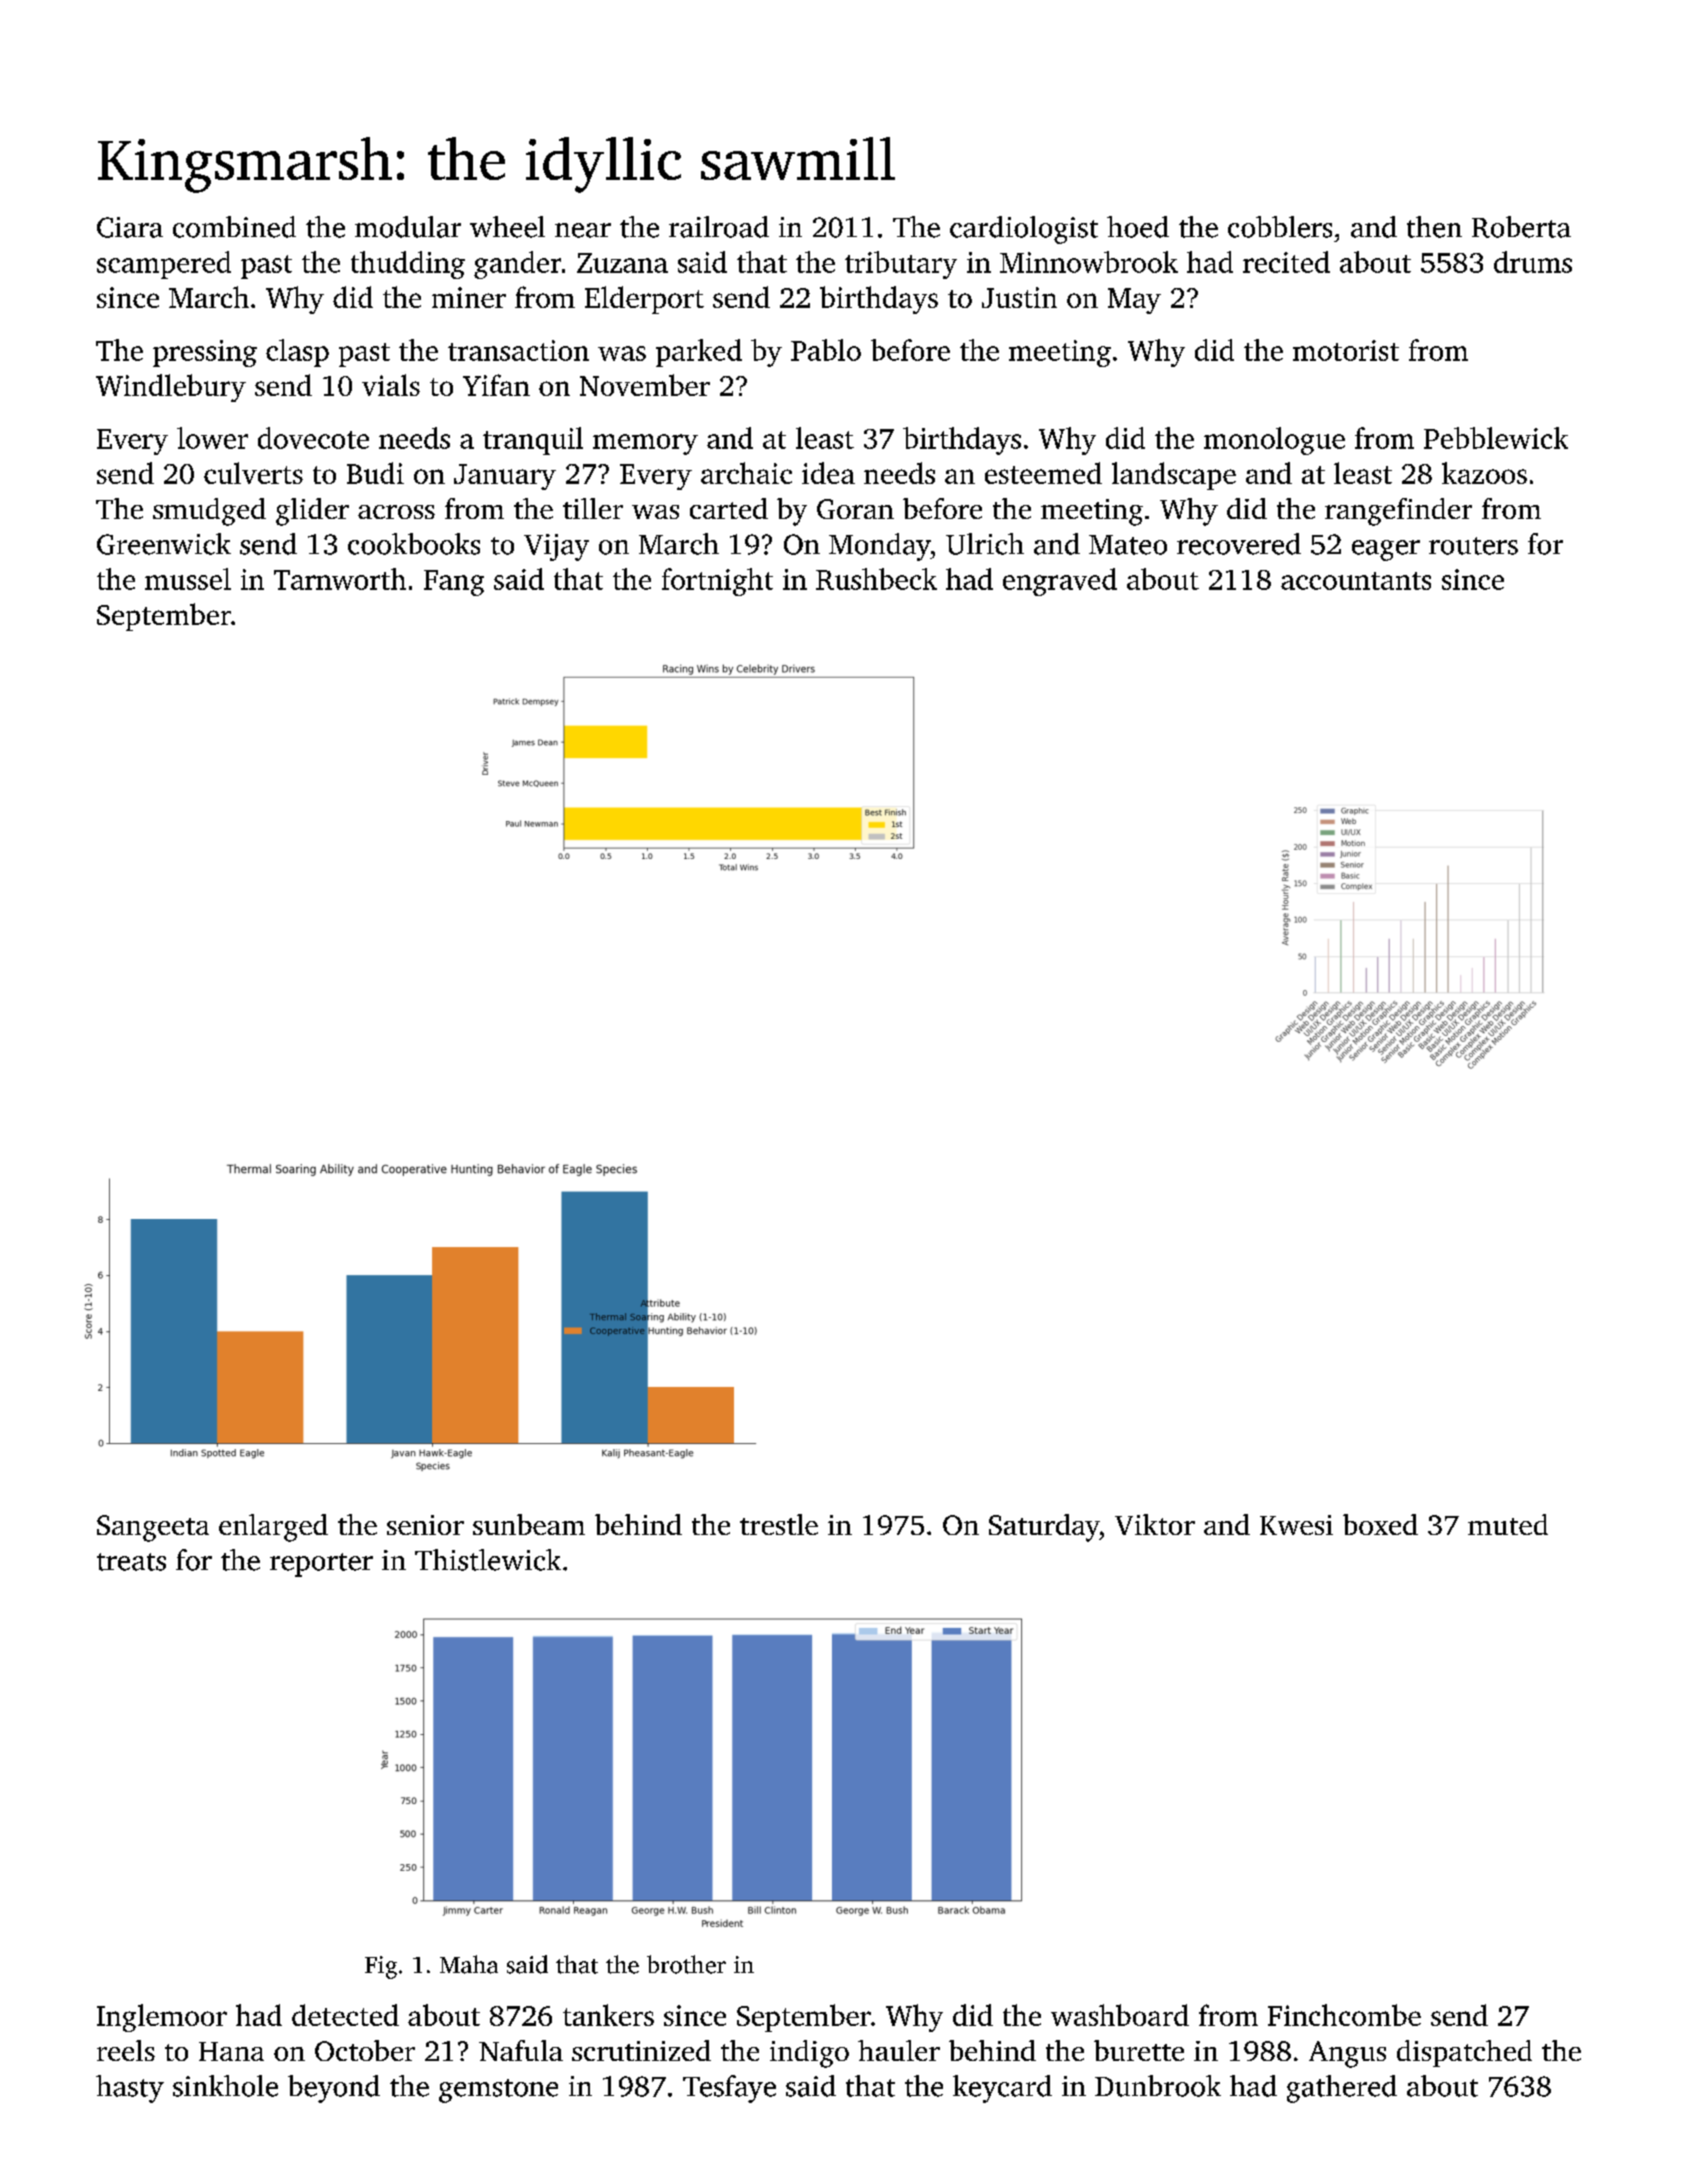 The height and width of the image is (2178, 1683). What do you see at coordinates (131, 1562) in the image?
I see `treats` at bounding box center [131, 1562].
